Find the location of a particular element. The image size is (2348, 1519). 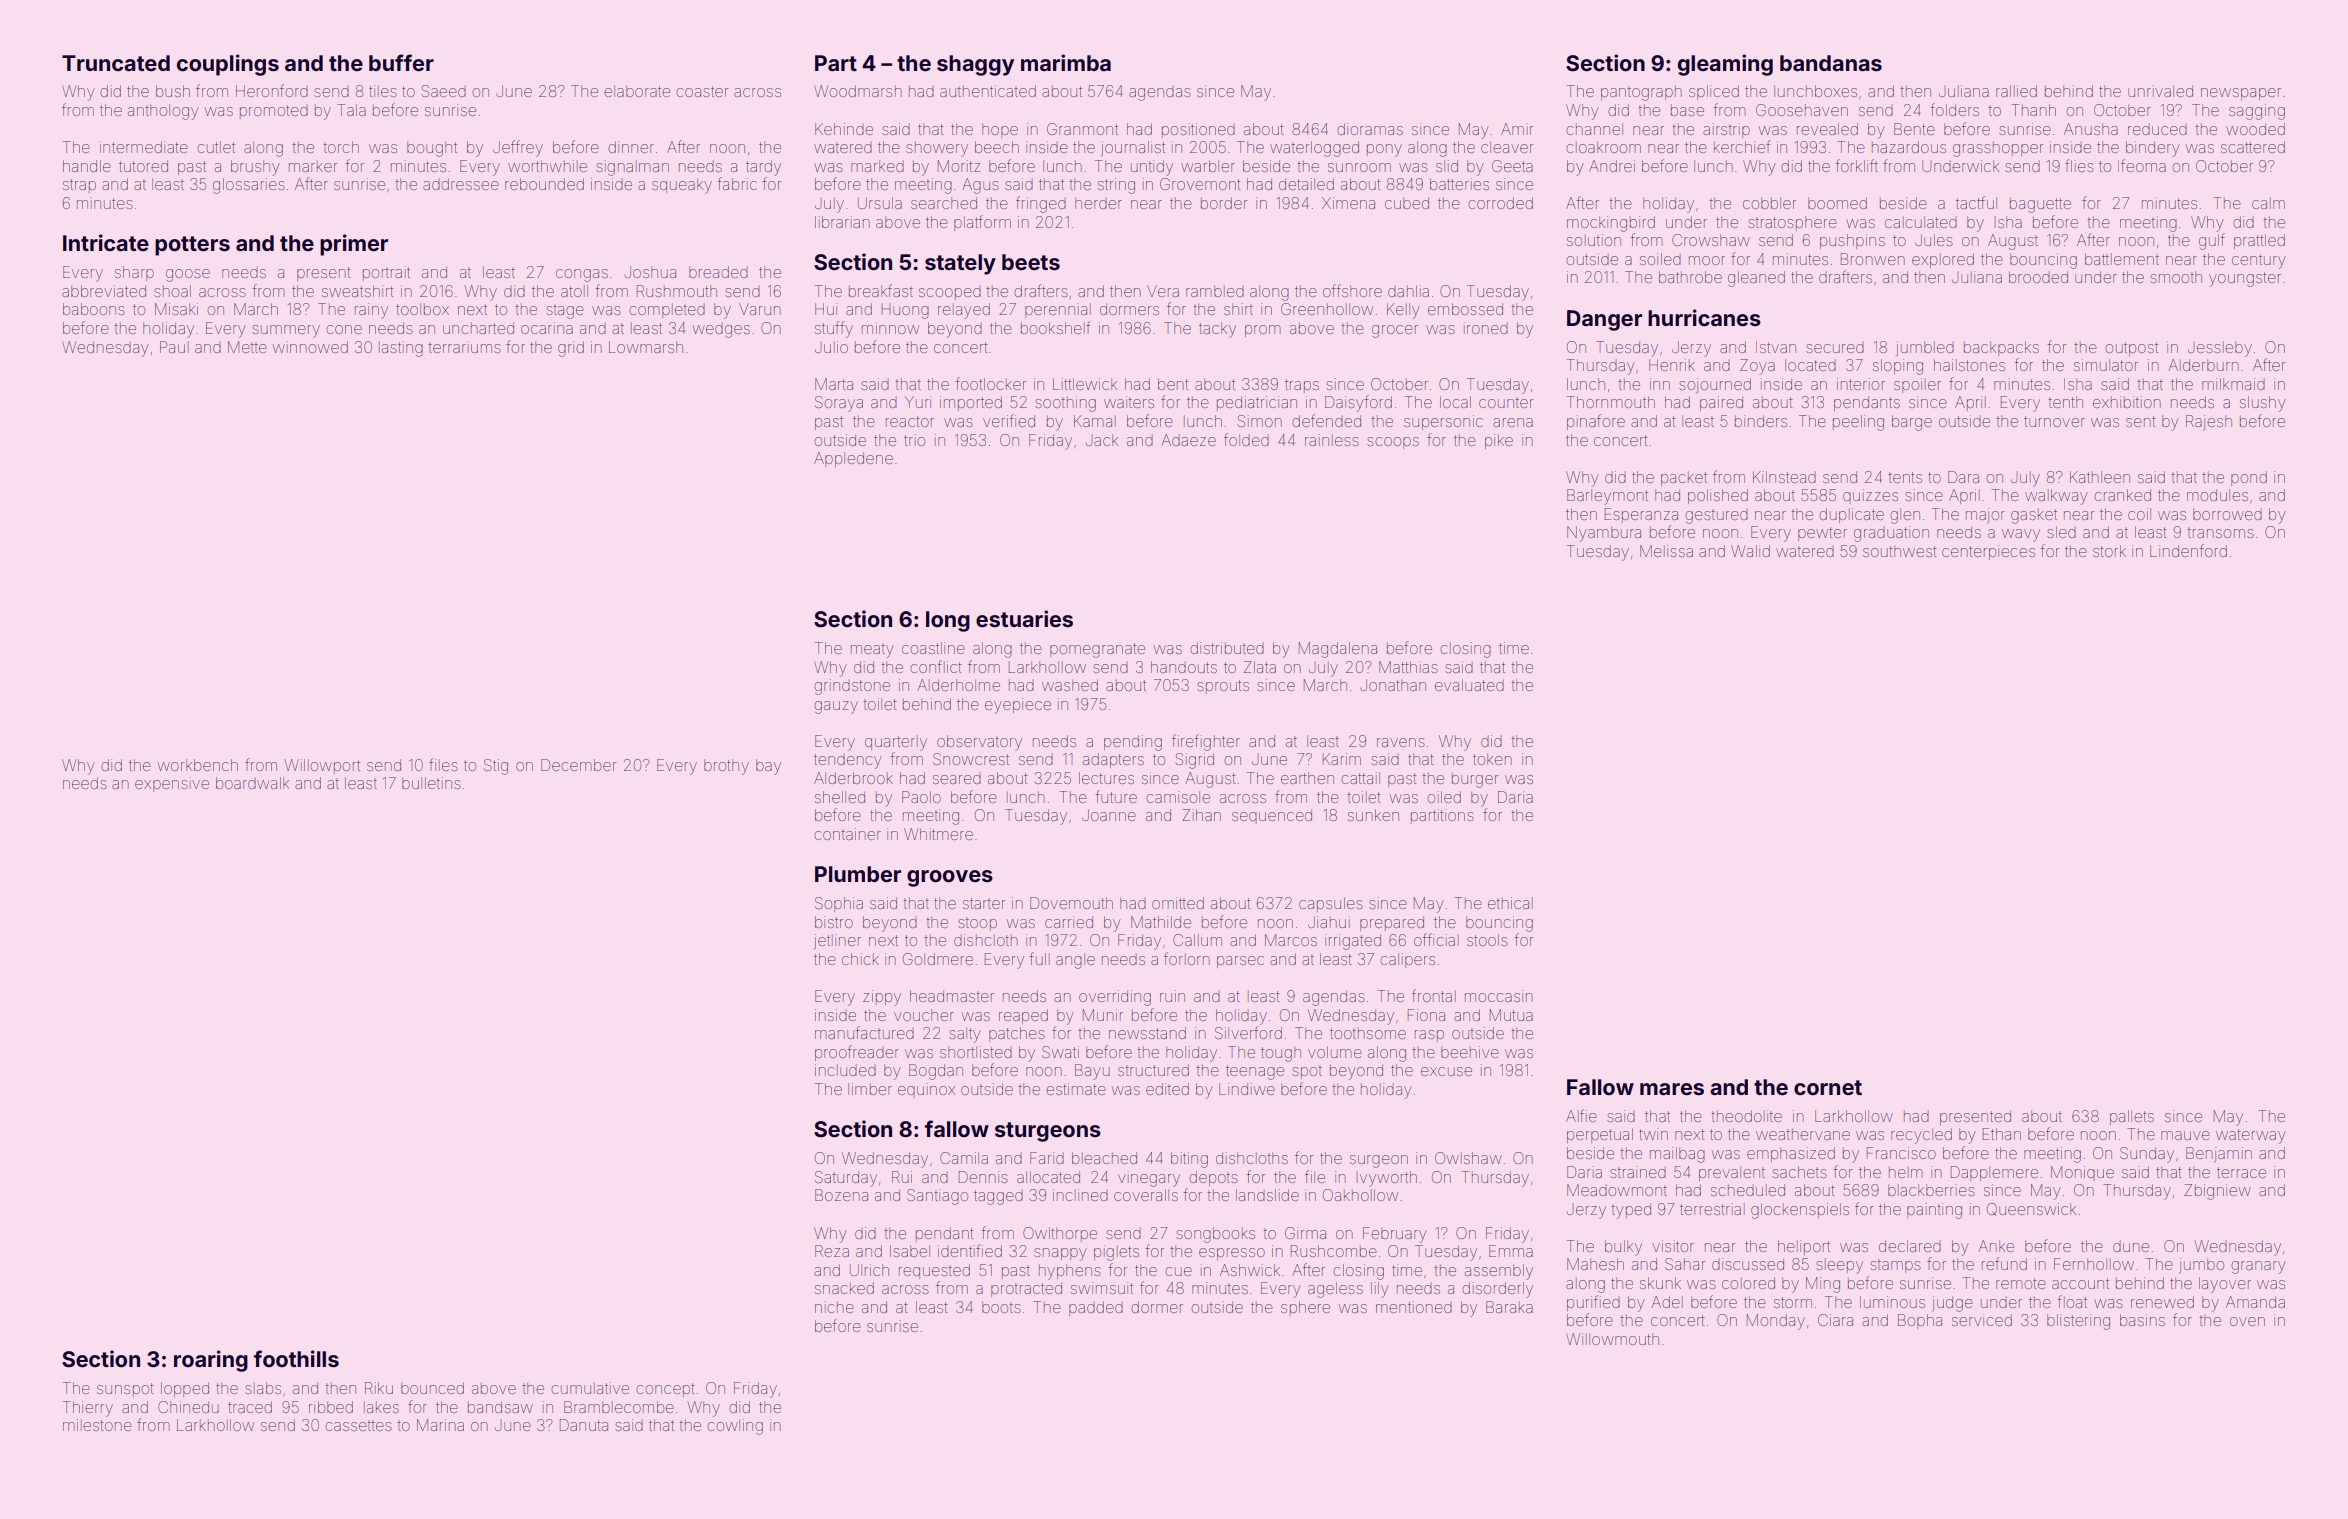

bulletins is located at coordinates (431, 783).
